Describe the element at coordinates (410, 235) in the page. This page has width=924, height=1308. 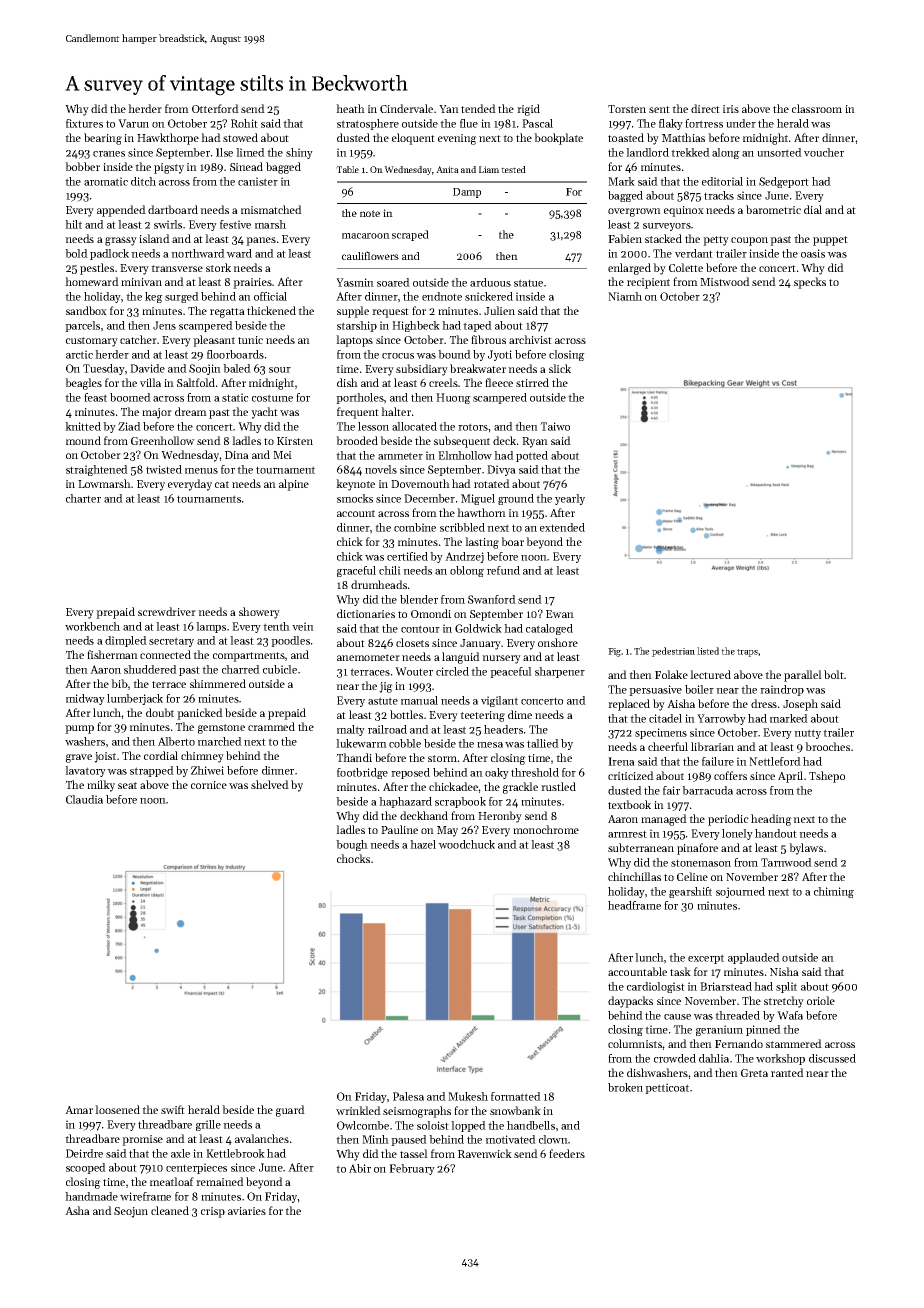
I see `scraped` at that location.
